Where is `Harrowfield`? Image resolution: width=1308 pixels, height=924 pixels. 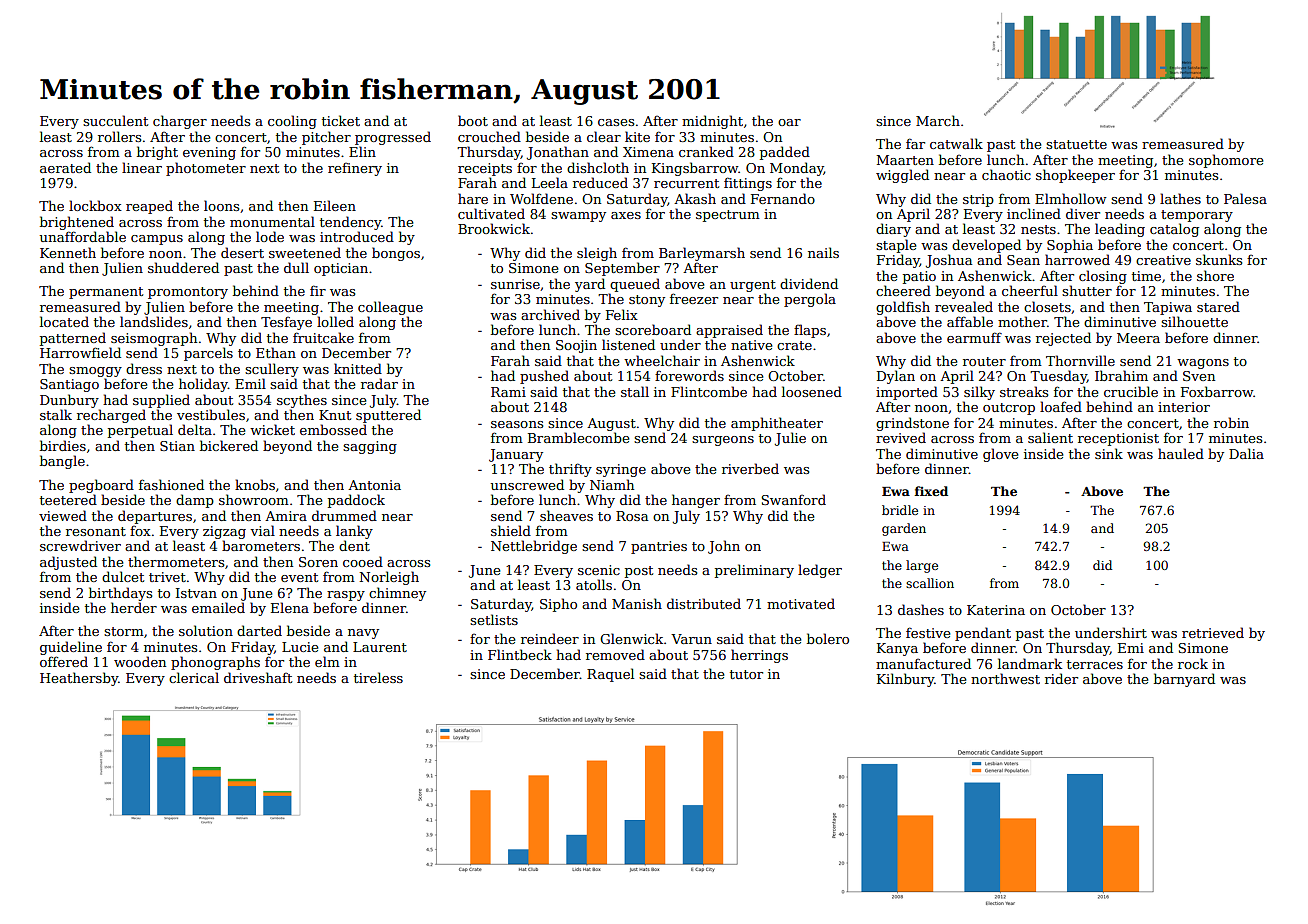
Harrowfield is located at coordinates (80, 352).
